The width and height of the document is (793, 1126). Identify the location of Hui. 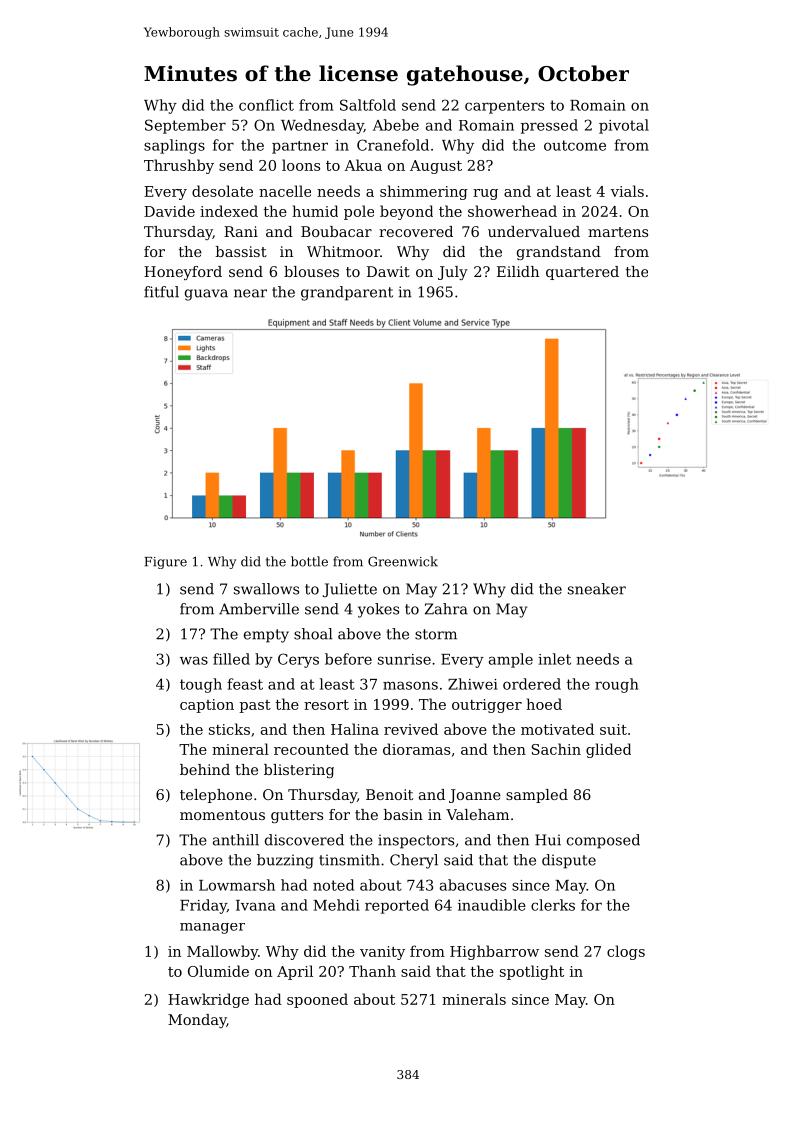
(548, 840).
